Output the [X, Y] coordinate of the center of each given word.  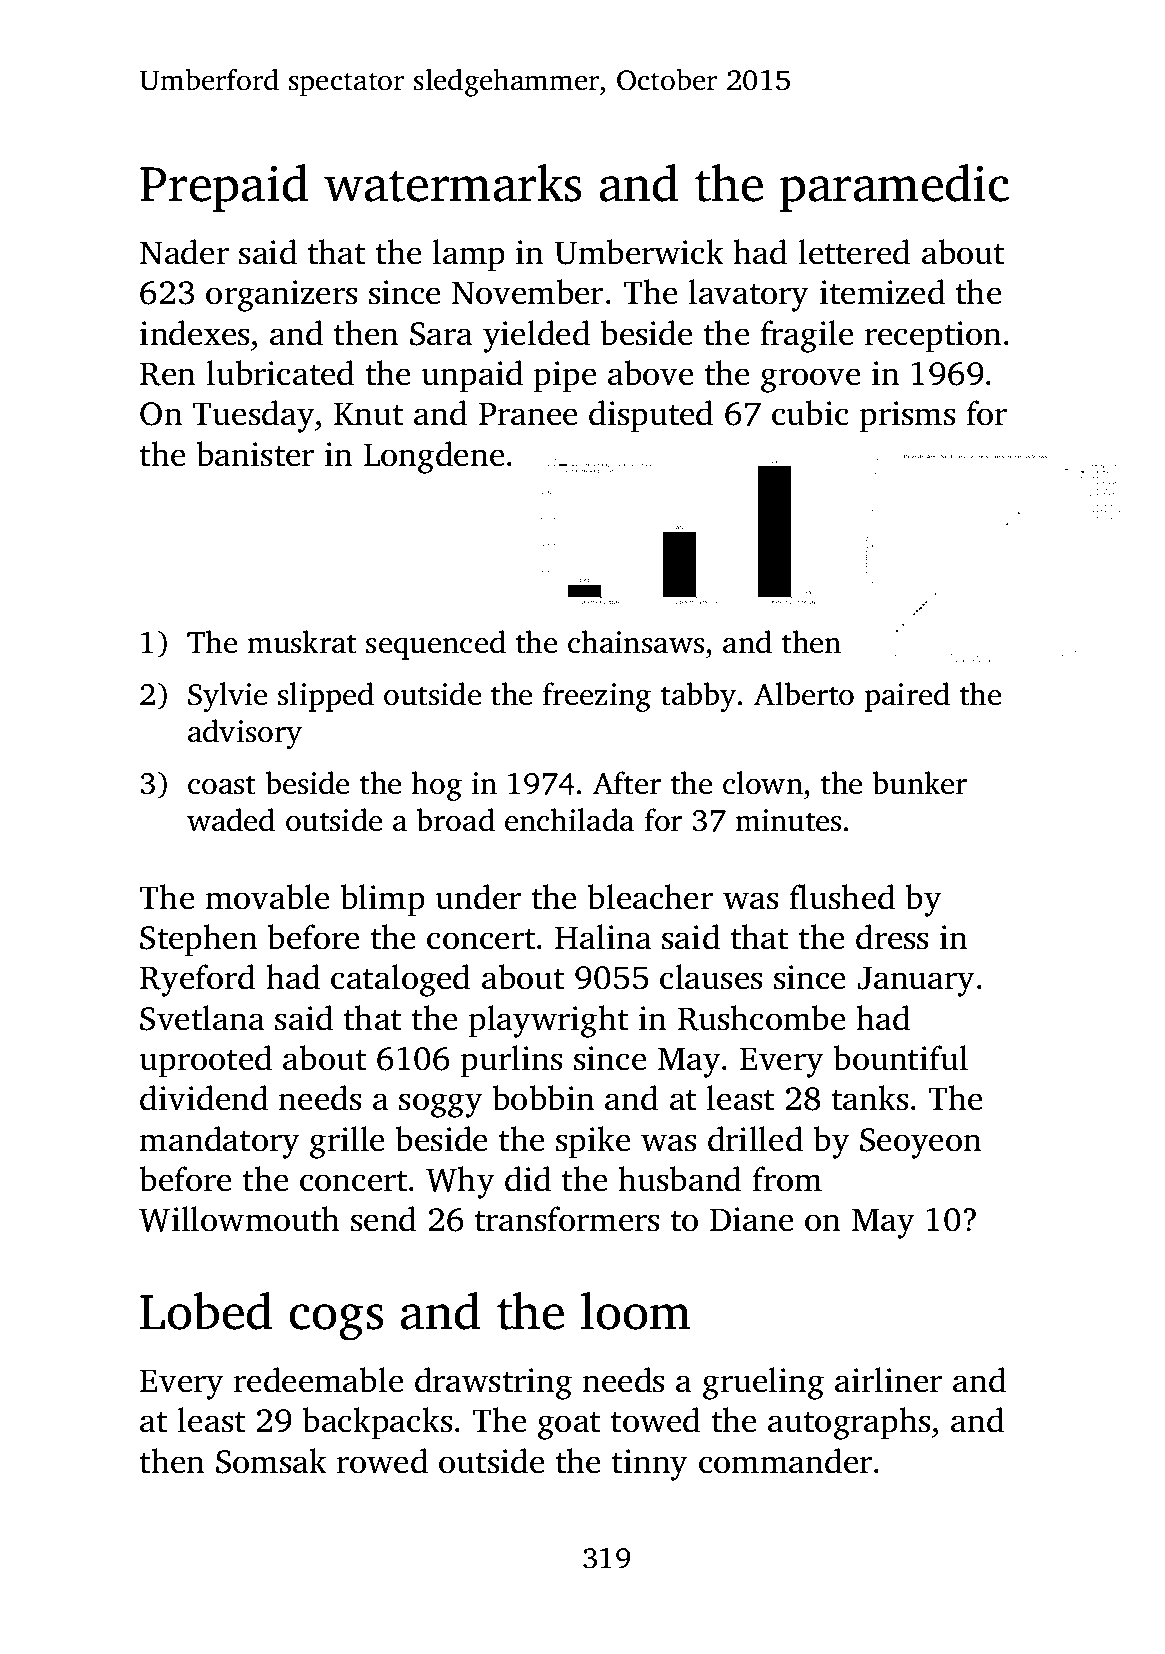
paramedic [894, 188]
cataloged [400, 980]
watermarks [452, 183]
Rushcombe [761, 1018]
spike [593, 1142]
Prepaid [224, 188]
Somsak [271, 1461]
